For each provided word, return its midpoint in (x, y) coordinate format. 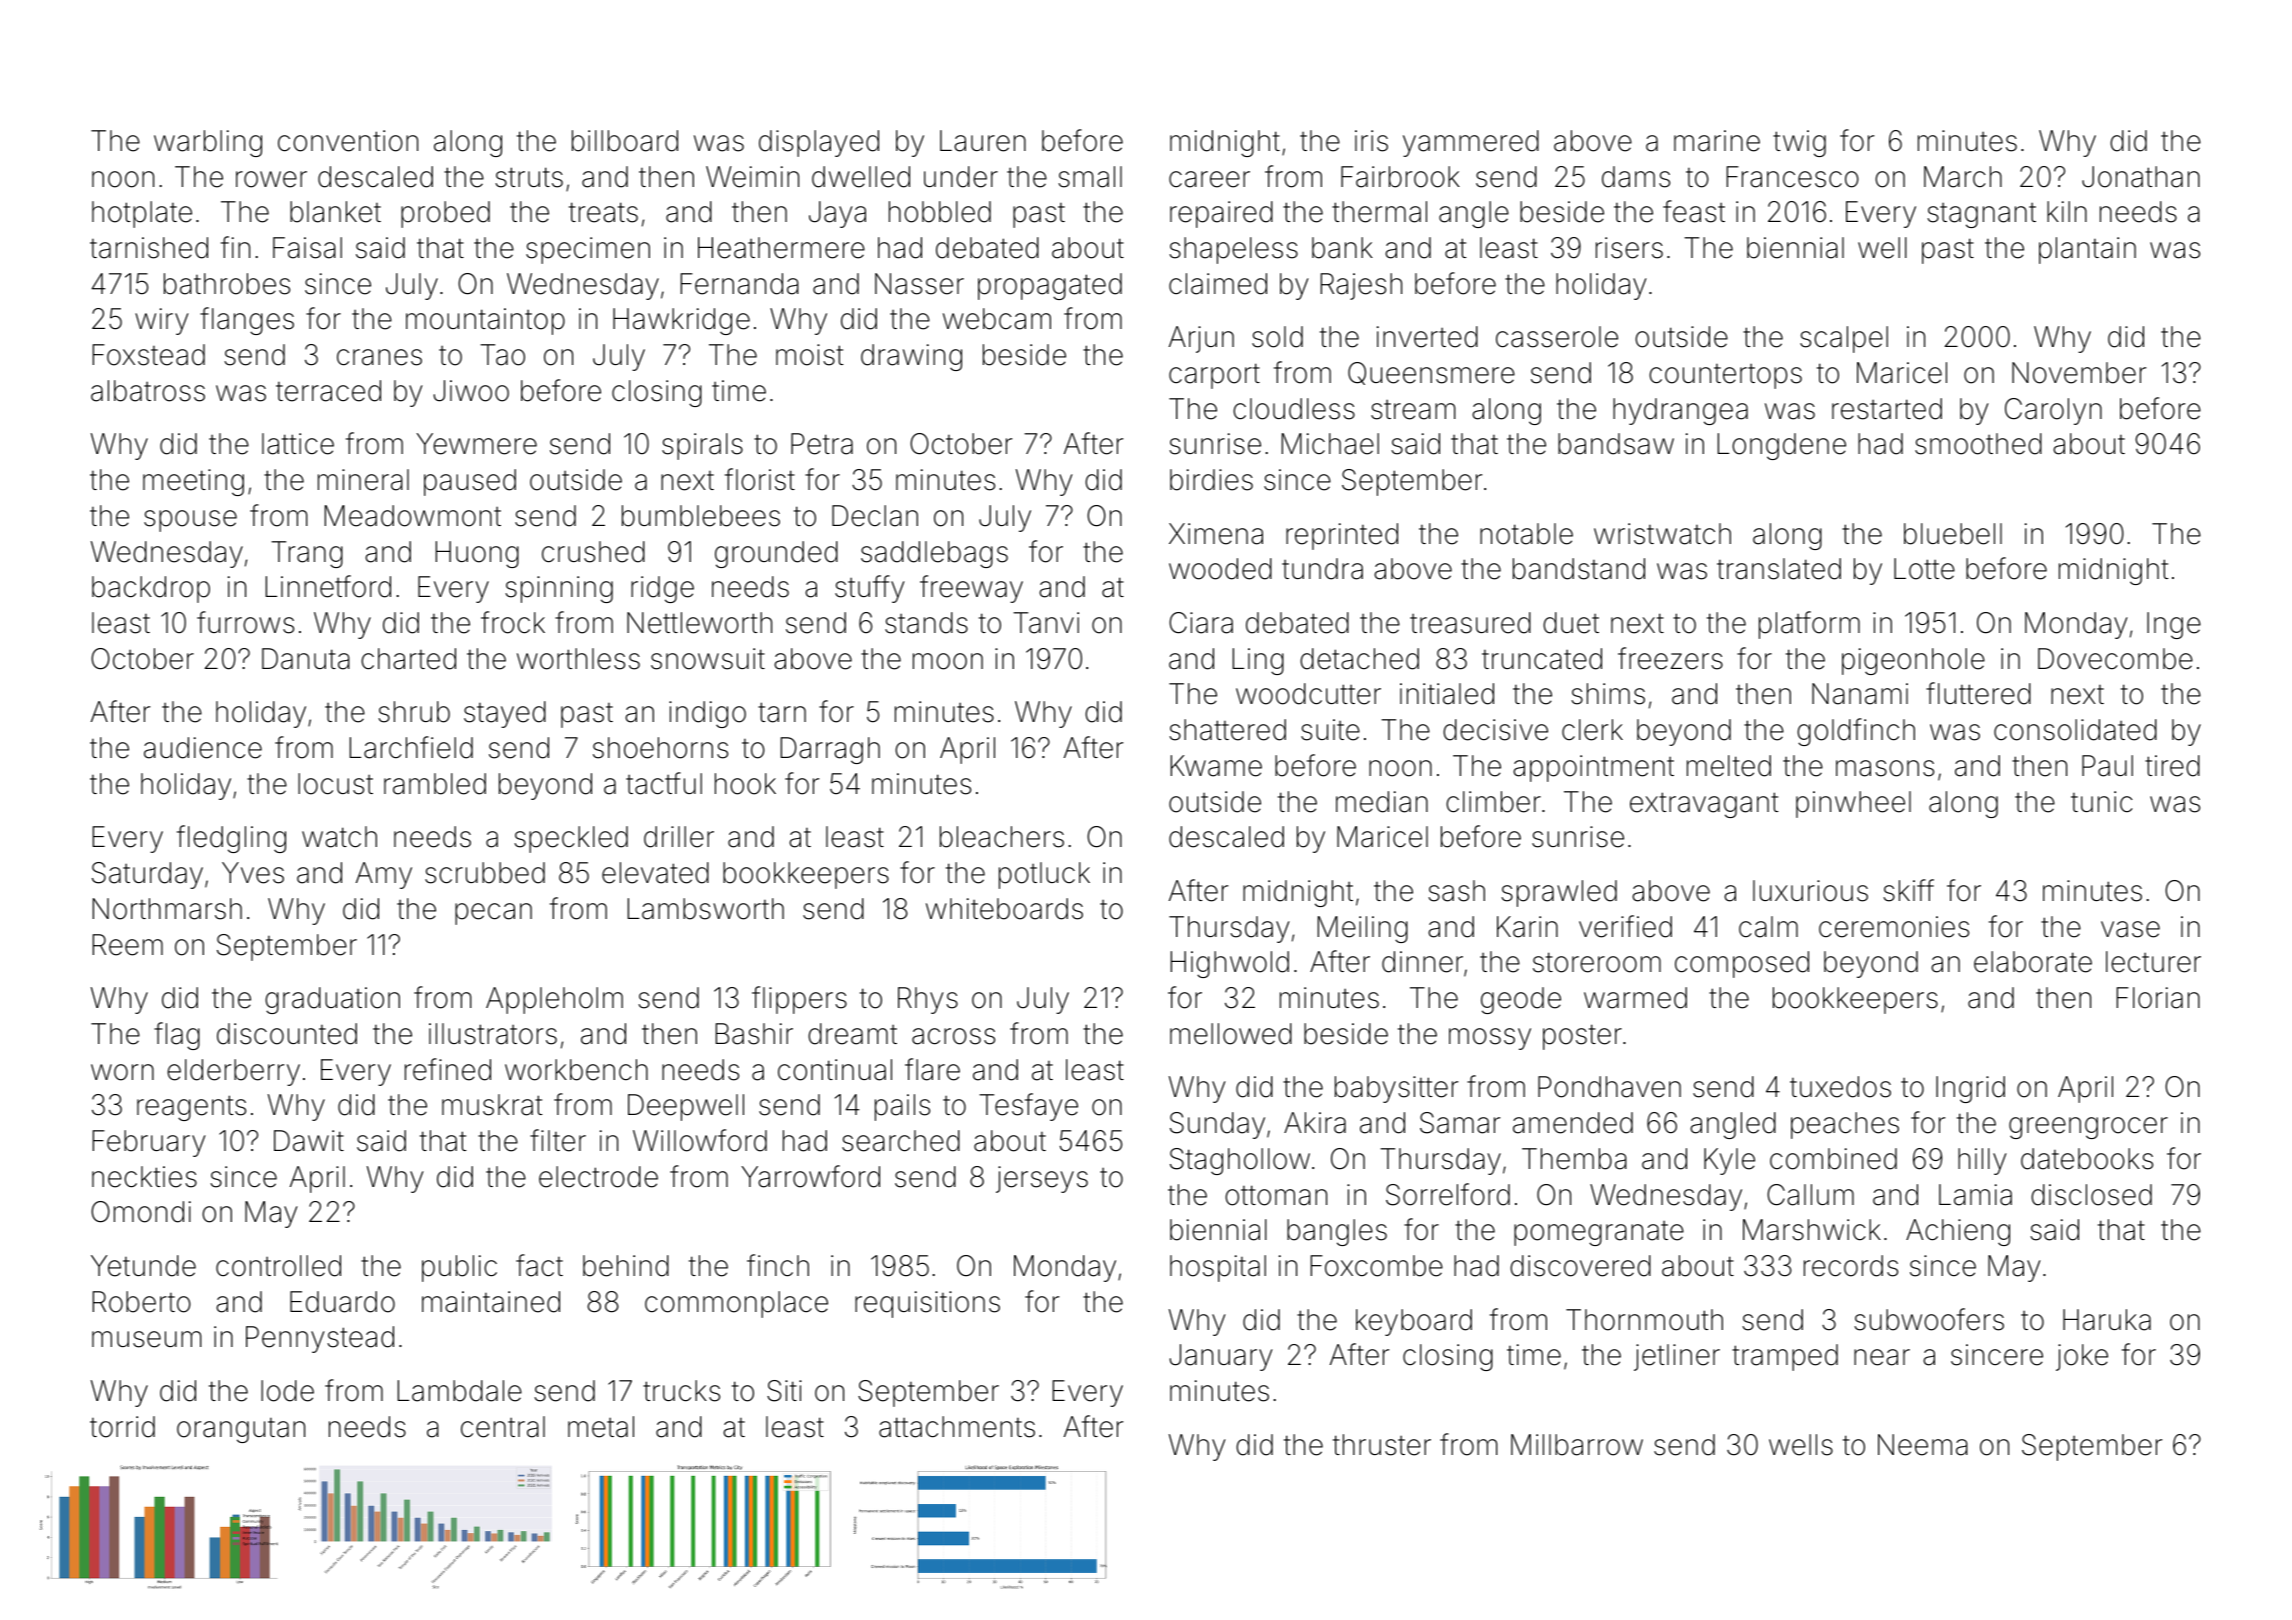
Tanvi (1046, 623)
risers (1629, 248)
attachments (957, 1427)
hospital (1218, 1268)
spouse (190, 521)
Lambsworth (705, 909)
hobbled (940, 212)
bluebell (1953, 534)
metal (601, 1427)
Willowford (700, 1140)
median (1382, 802)
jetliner (1677, 1357)
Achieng (1958, 1232)
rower (271, 179)
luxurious (1810, 891)
